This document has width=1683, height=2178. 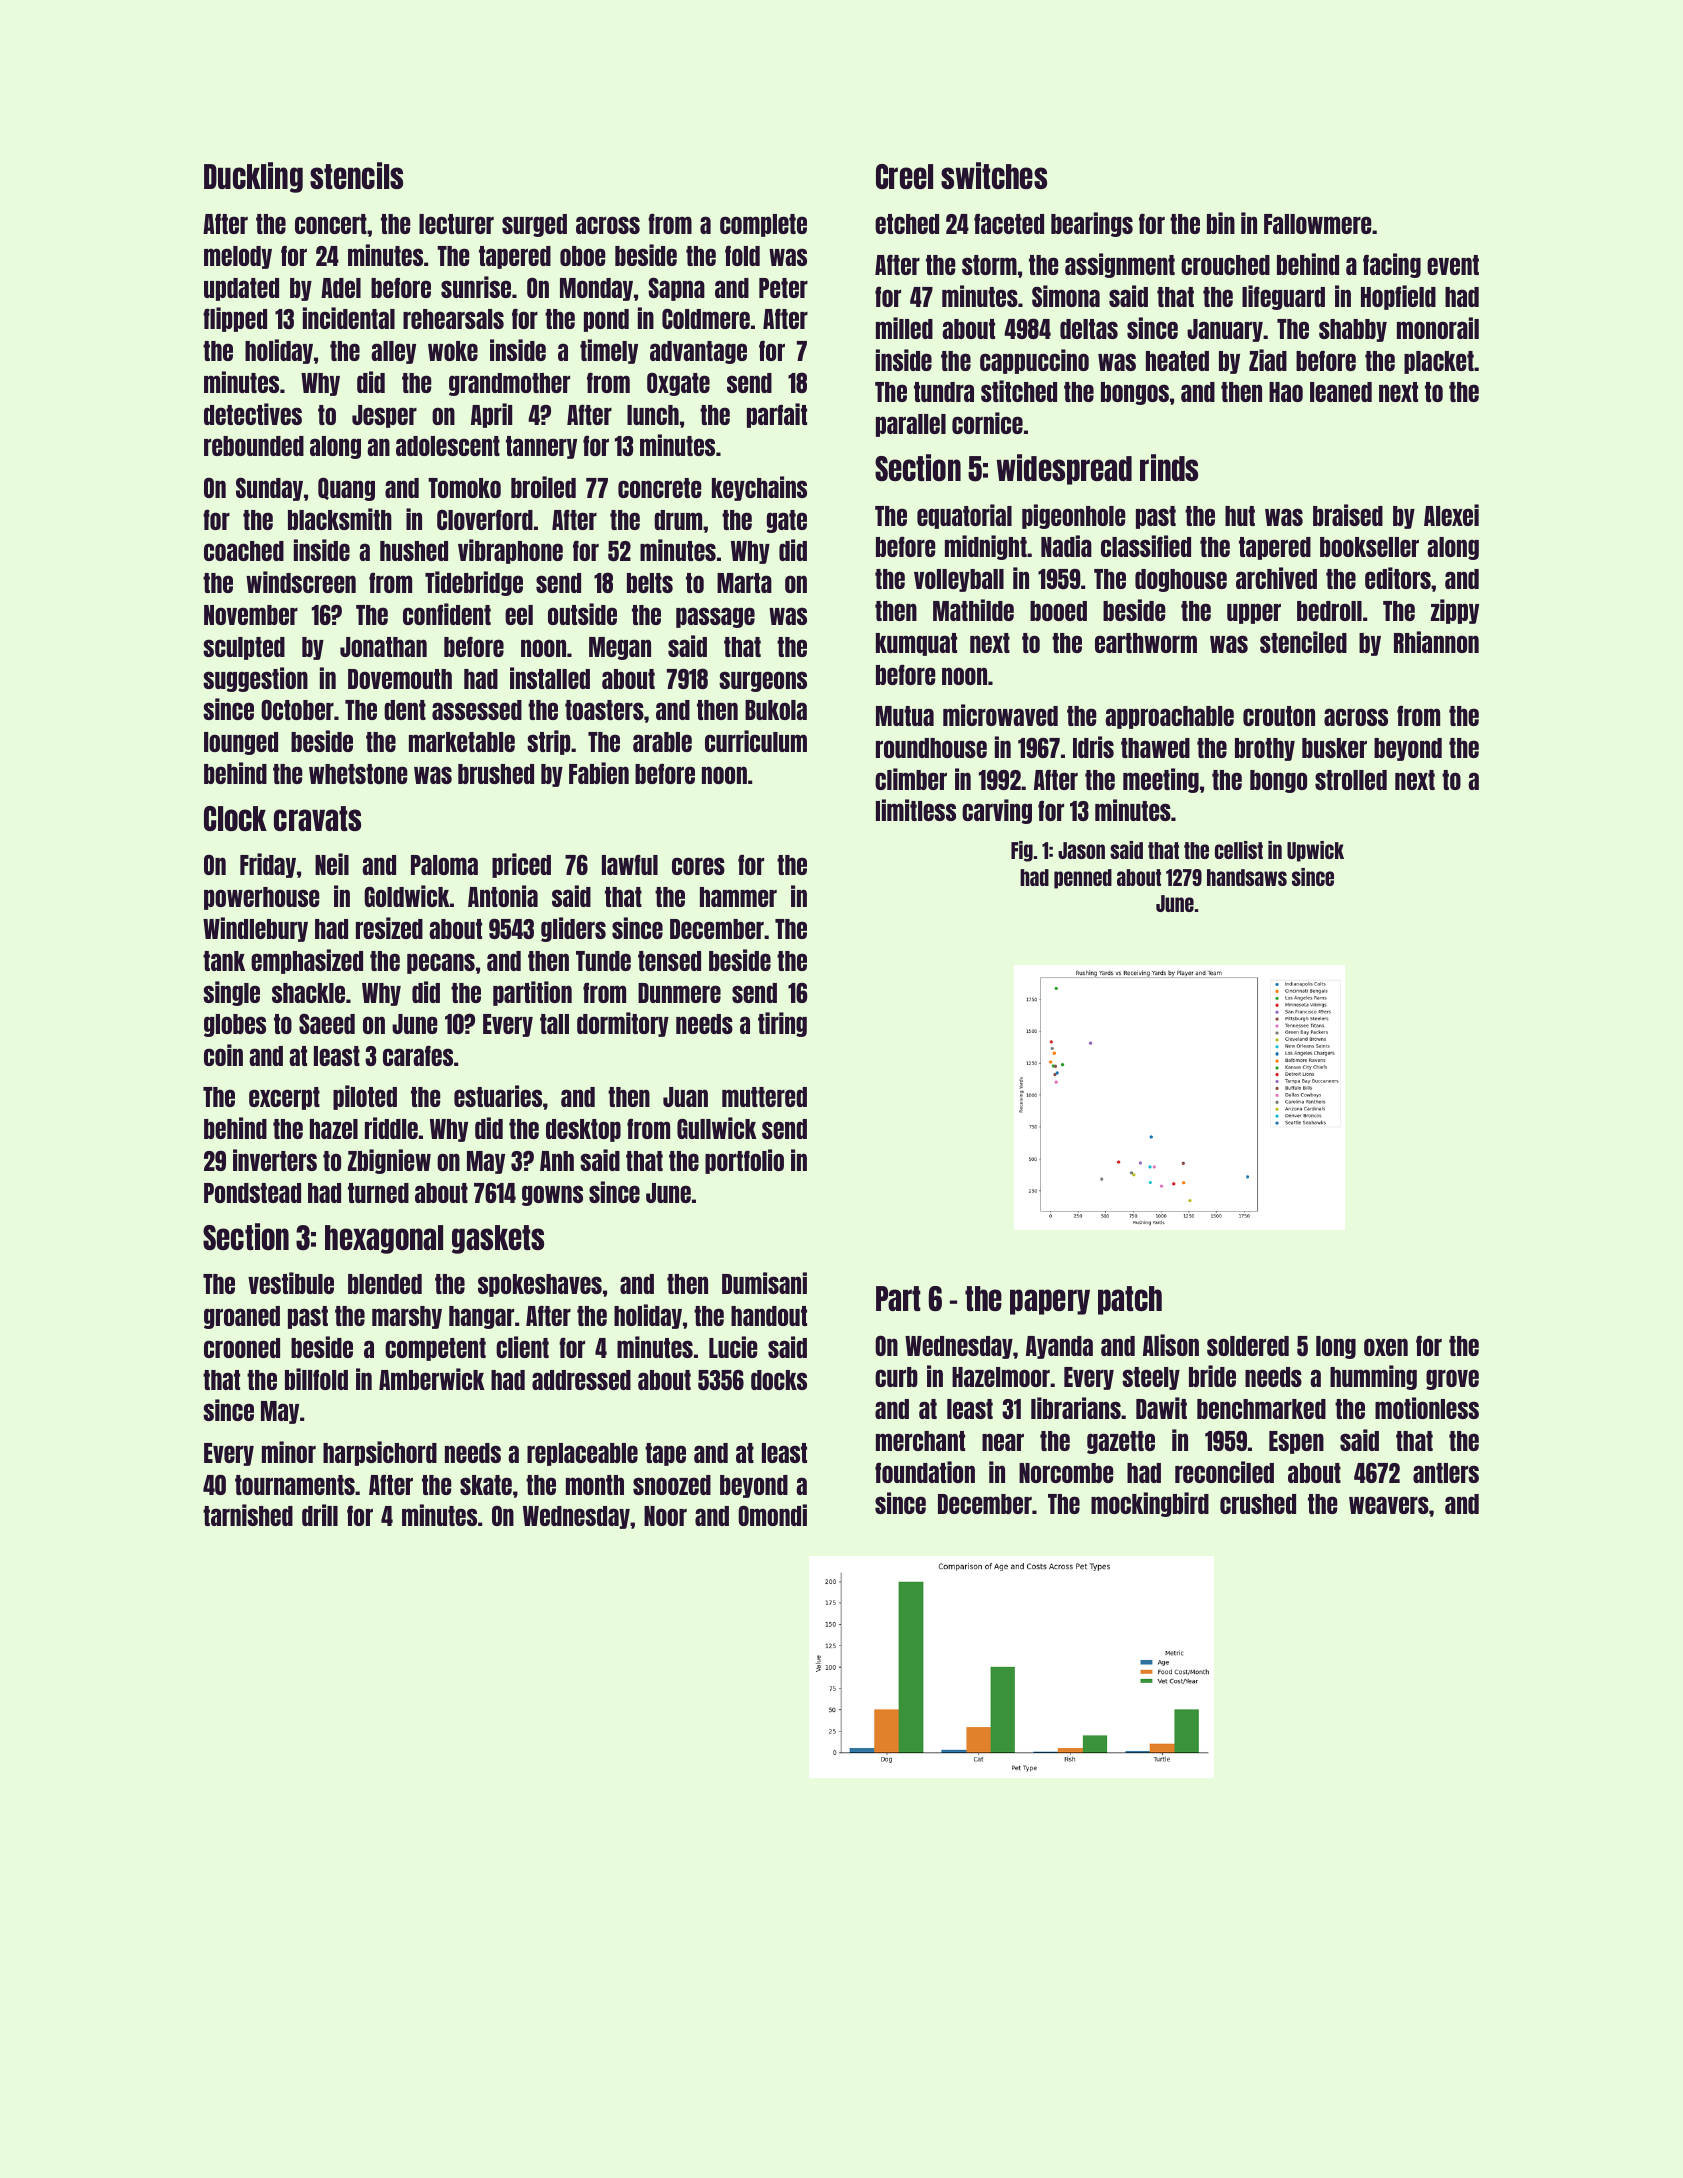 What do you see at coordinates (1386, 1347) in the document?
I see `oxen` at bounding box center [1386, 1347].
